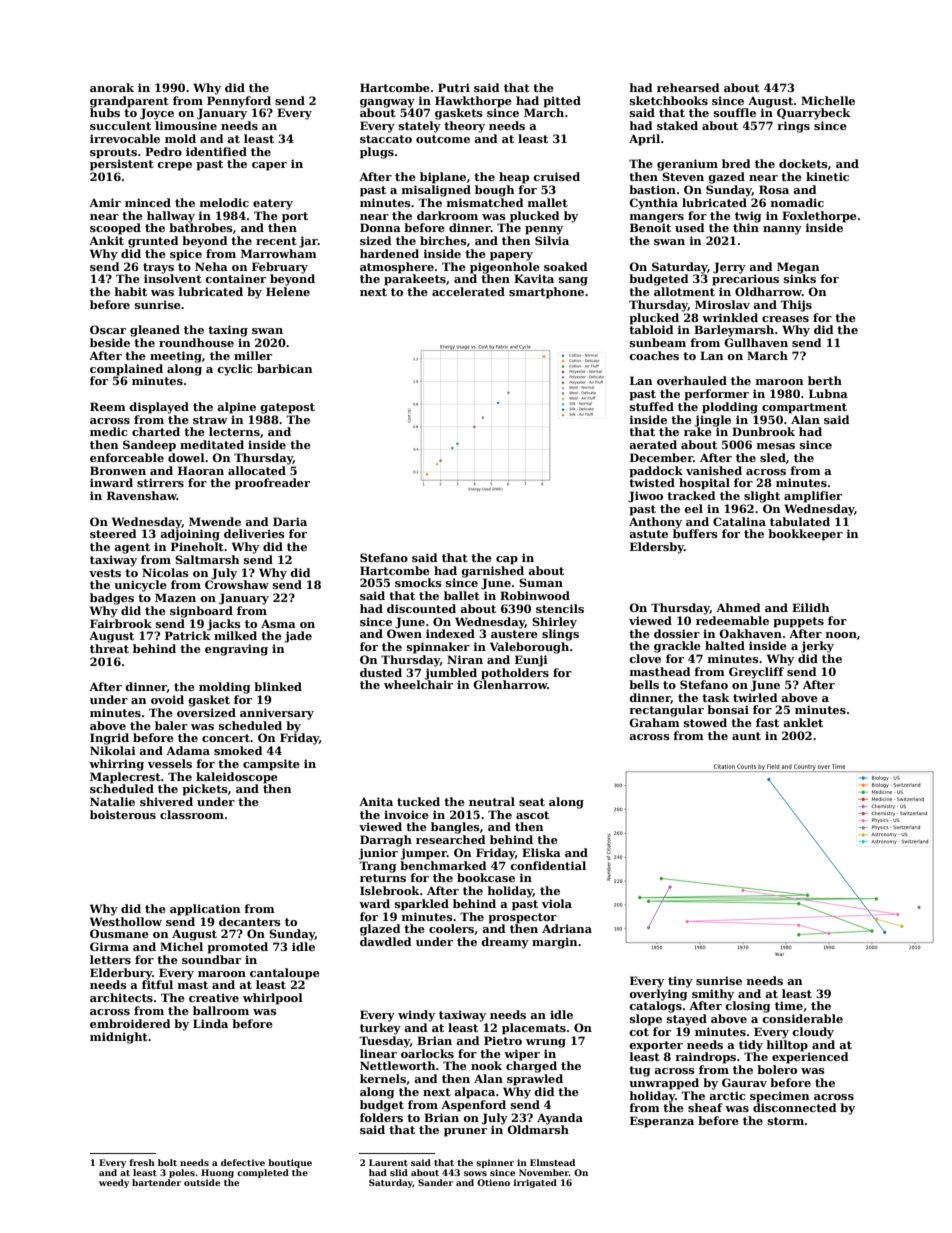  What do you see at coordinates (112, 801) in the document?
I see `Natalie` at bounding box center [112, 801].
